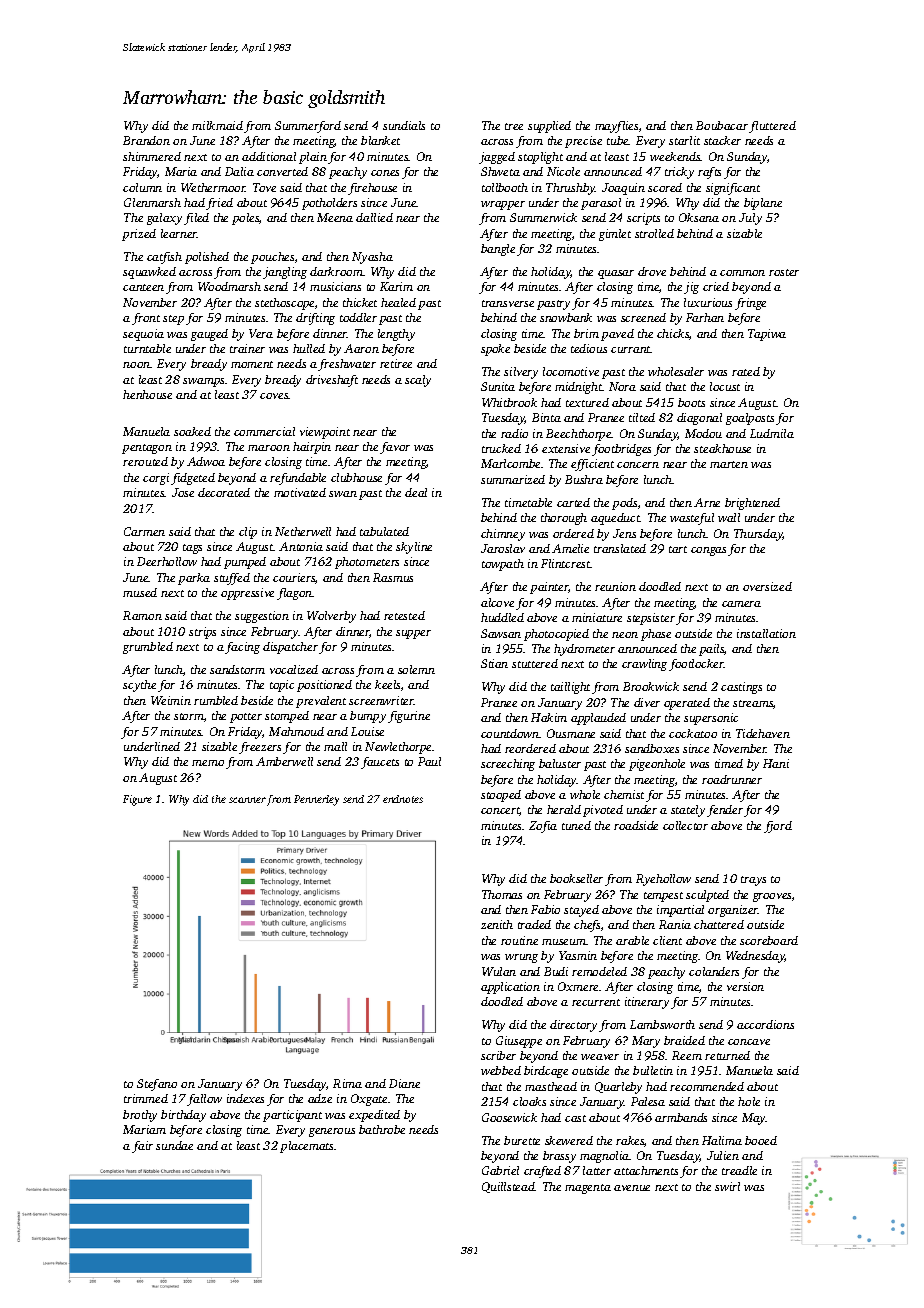 The width and height of the screenshot is (924, 1308). What do you see at coordinates (298, 479) in the screenshot?
I see `refundable` at bounding box center [298, 479].
